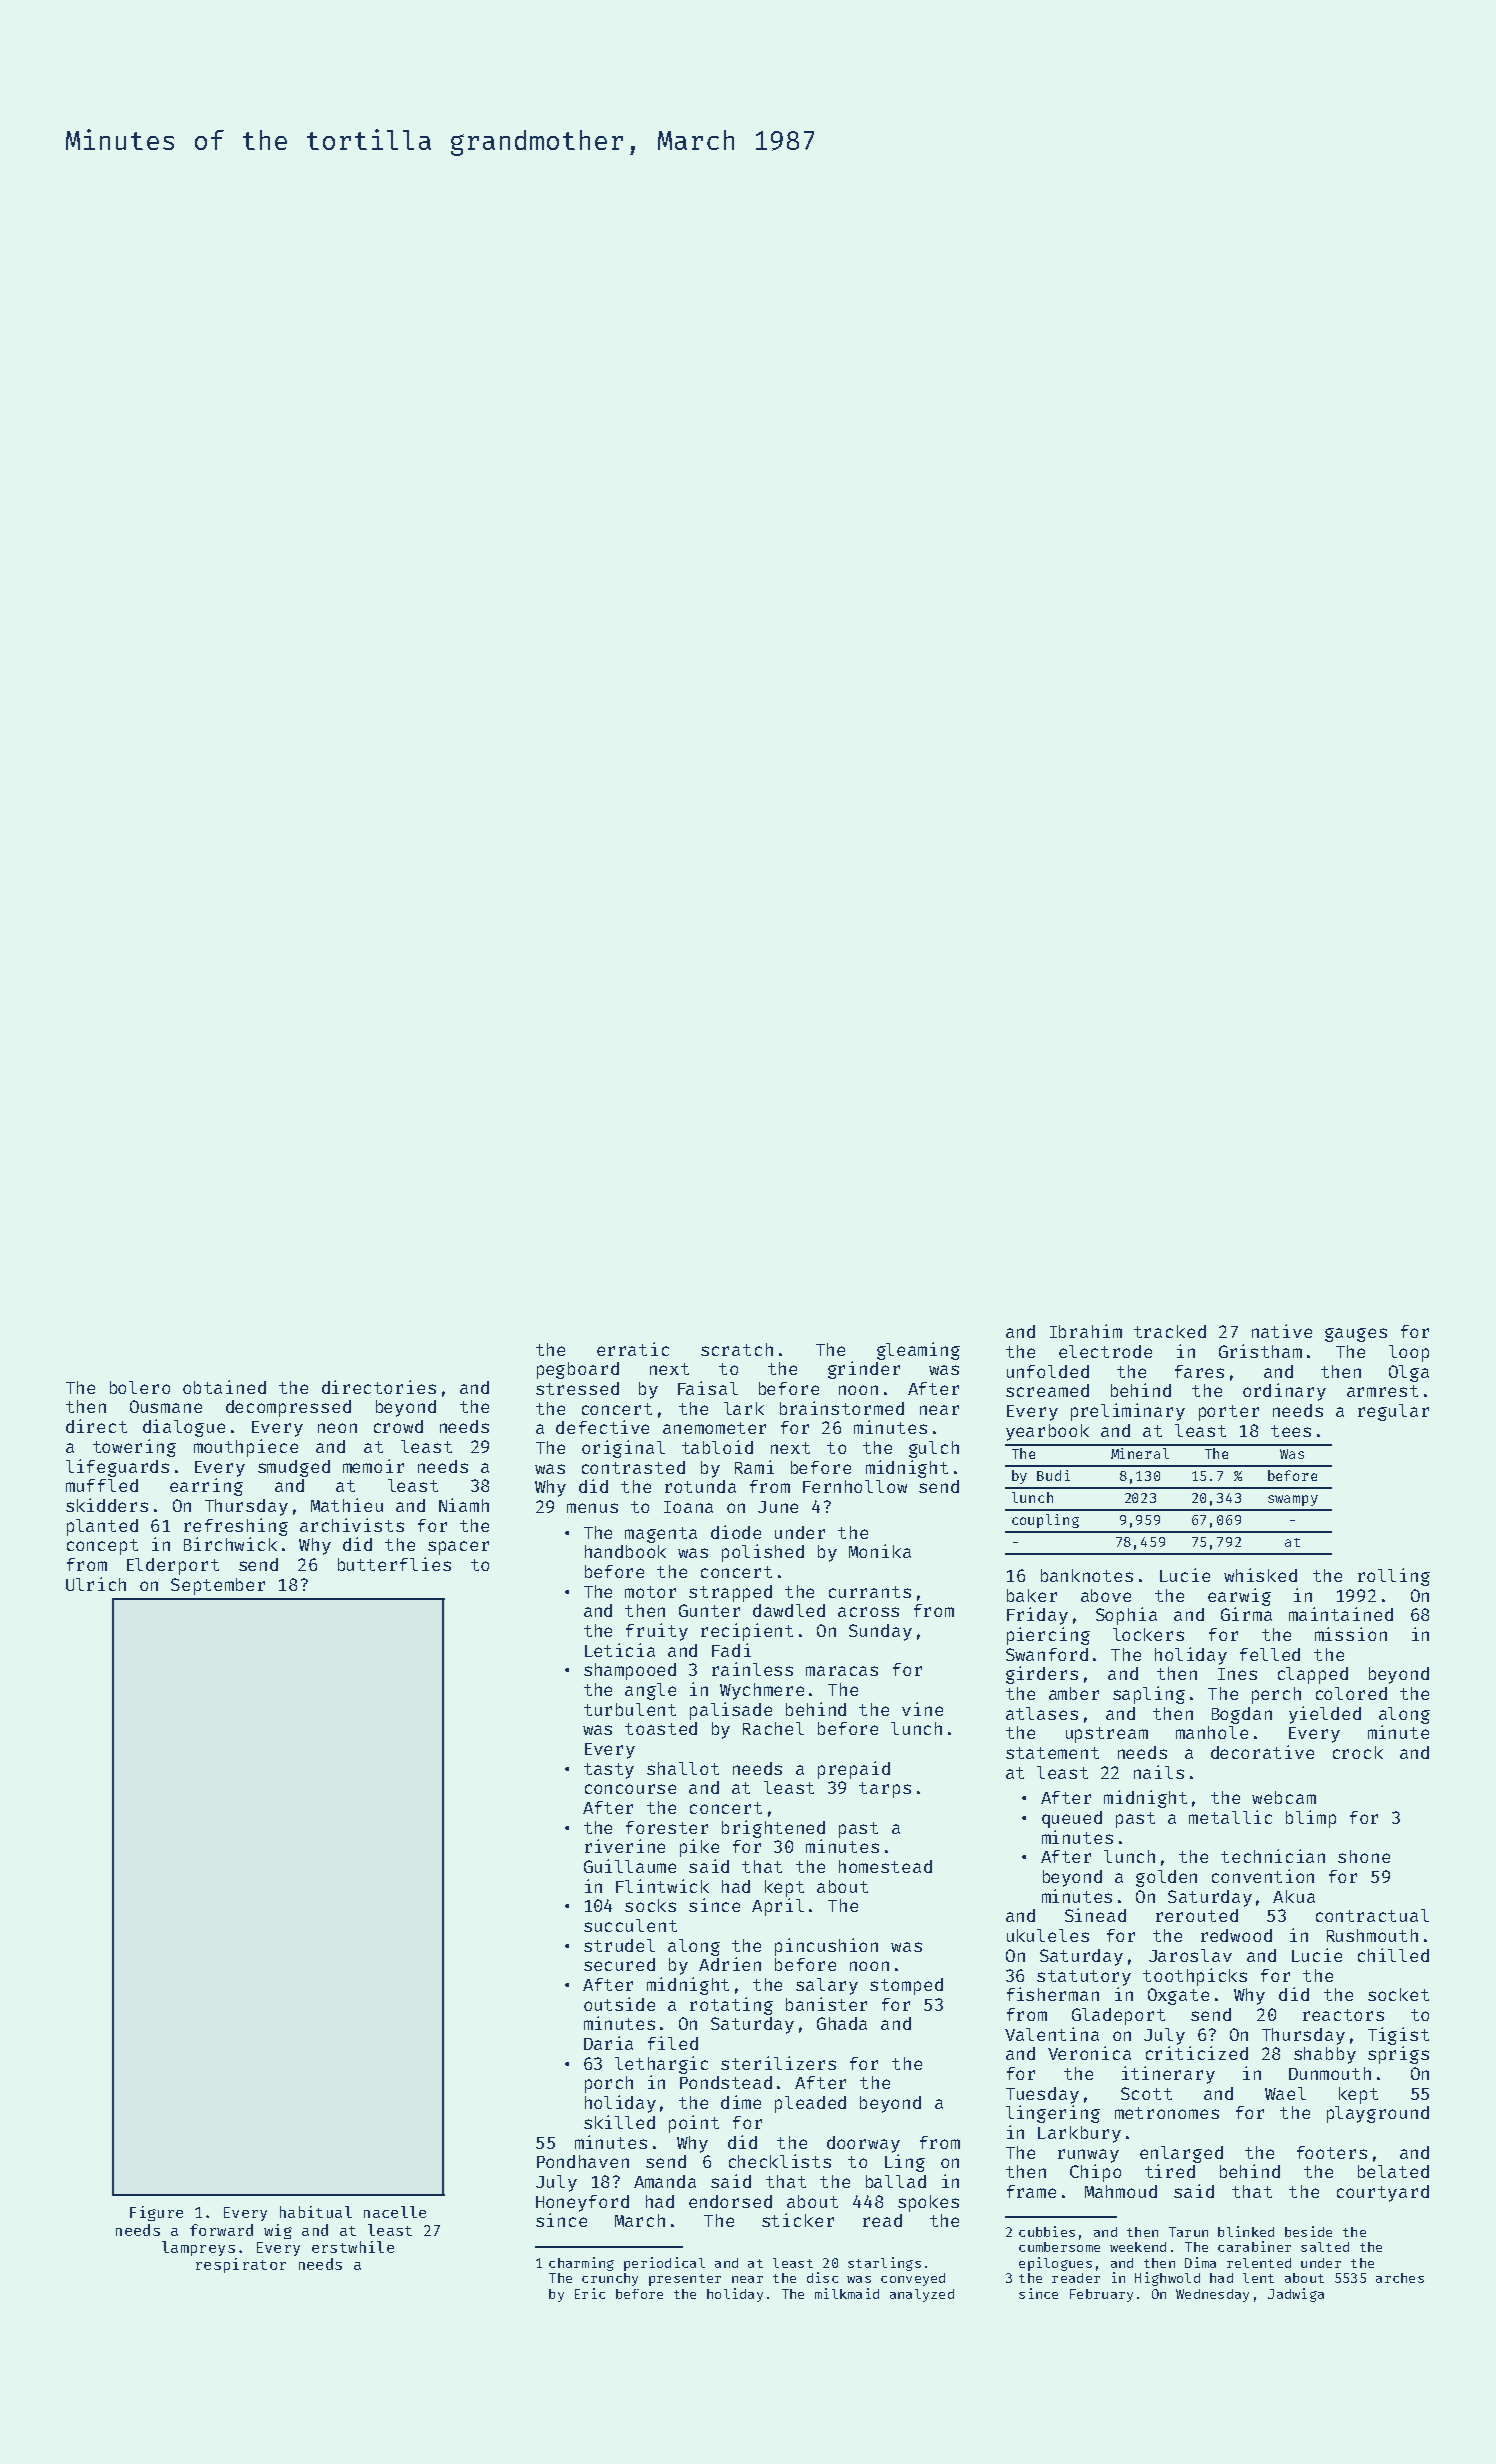 Image resolution: width=1496 pixels, height=2464 pixels. I want to click on decompressed, so click(288, 1408).
